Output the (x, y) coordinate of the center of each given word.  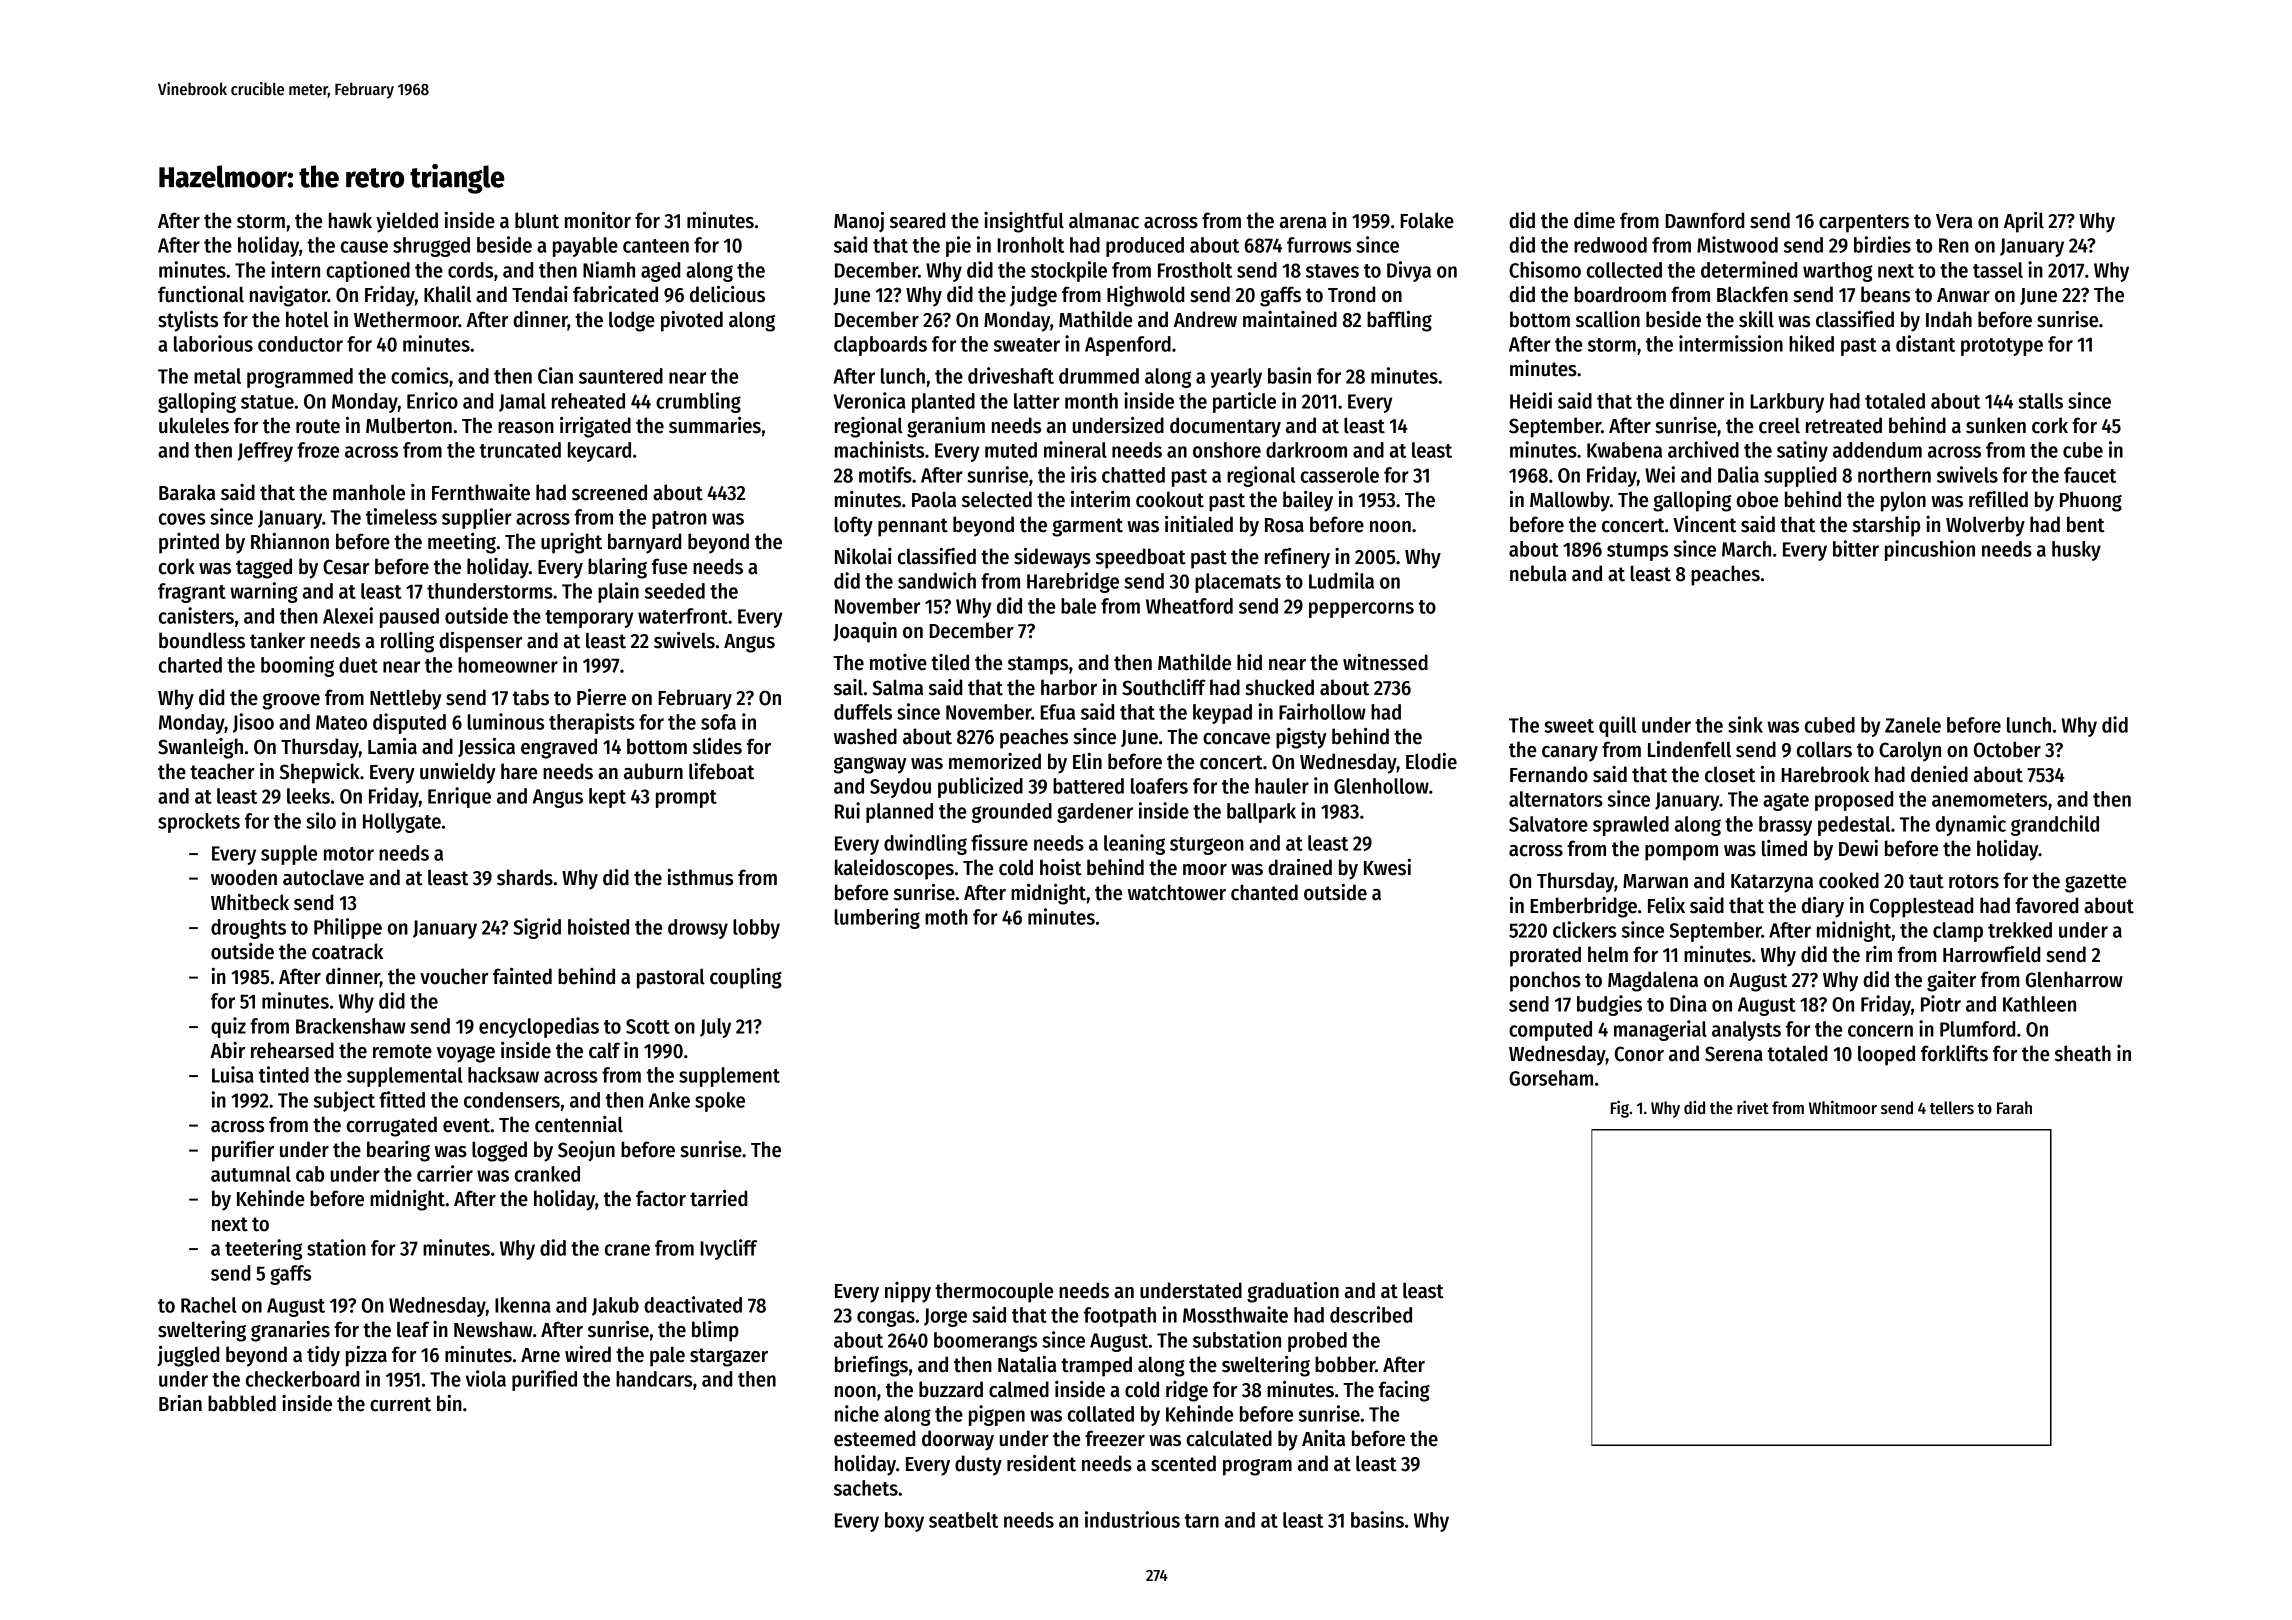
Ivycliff (728, 1249)
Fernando (1549, 774)
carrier (445, 1173)
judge (1033, 296)
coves (182, 519)
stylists (188, 321)
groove (291, 701)
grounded (1012, 813)
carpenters (1864, 223)
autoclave (323, 877)
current (400, 1404)
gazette (2095, 883)
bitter (1856, 548)
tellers (1952, 1108)
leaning (1134, 844)
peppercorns (1361, 610)
